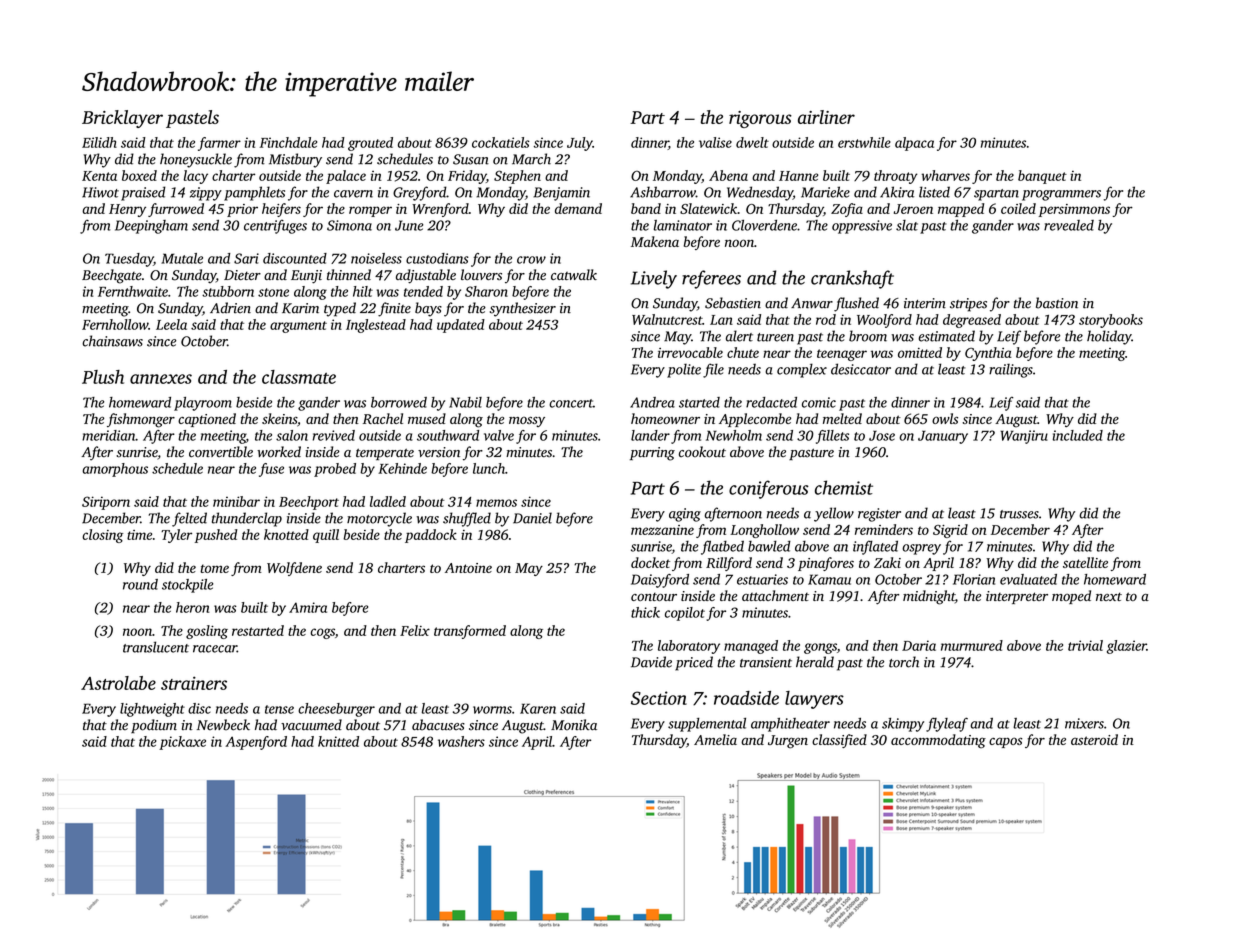  I want to click on closing, so click(102, 536).
